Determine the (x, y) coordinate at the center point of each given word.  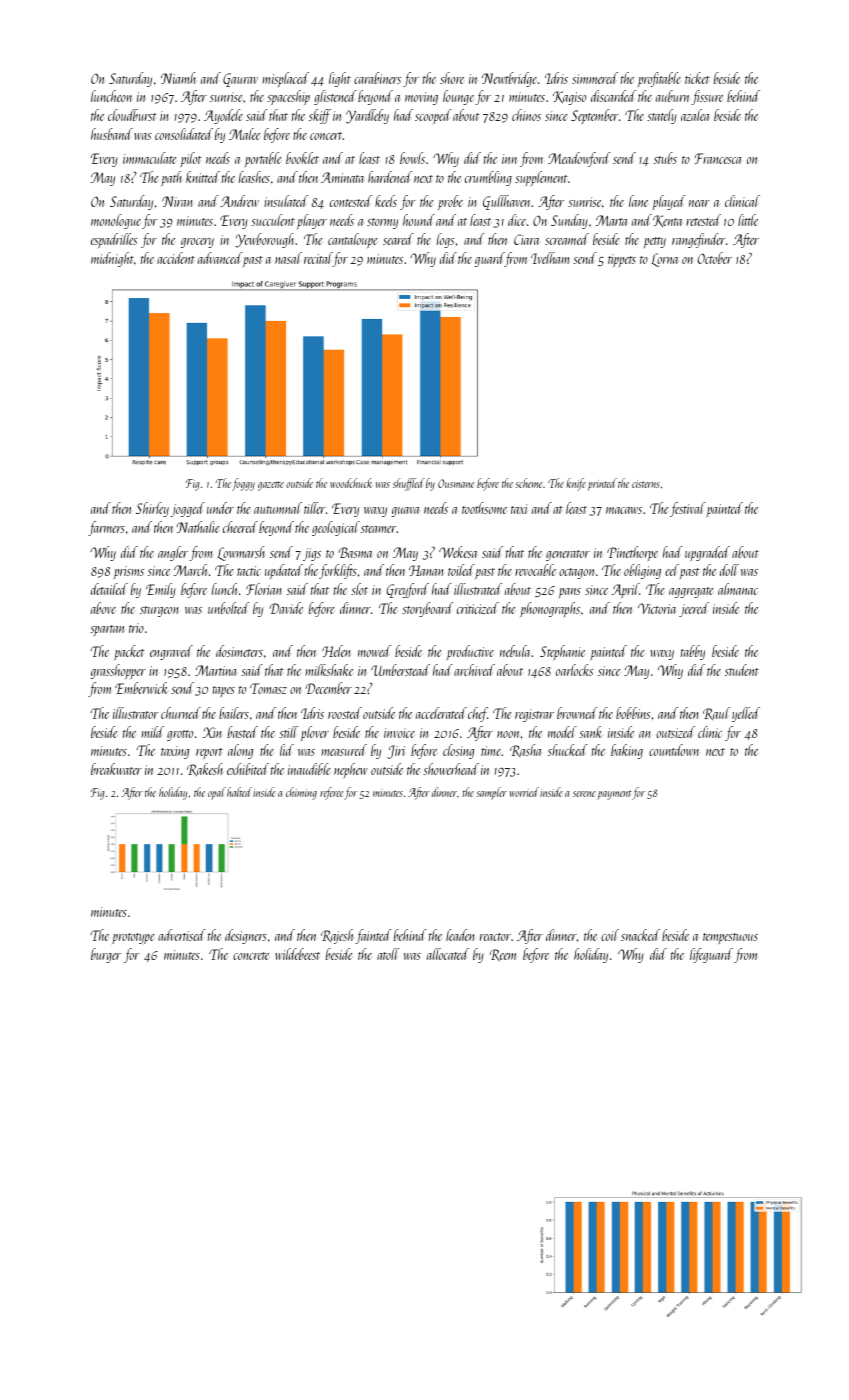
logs (446, 240)
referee (332, 793)
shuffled (409, 484)
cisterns (646, 484)
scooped (433, 116)
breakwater (116, 769)
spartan (107, 630)
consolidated (184, 134)
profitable (659, 79)
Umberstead (400, 670)
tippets (622, 260)
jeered (694, 609)
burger (106, 955)
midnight (112, 259)
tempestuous (730, 938)
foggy (243, 484)
